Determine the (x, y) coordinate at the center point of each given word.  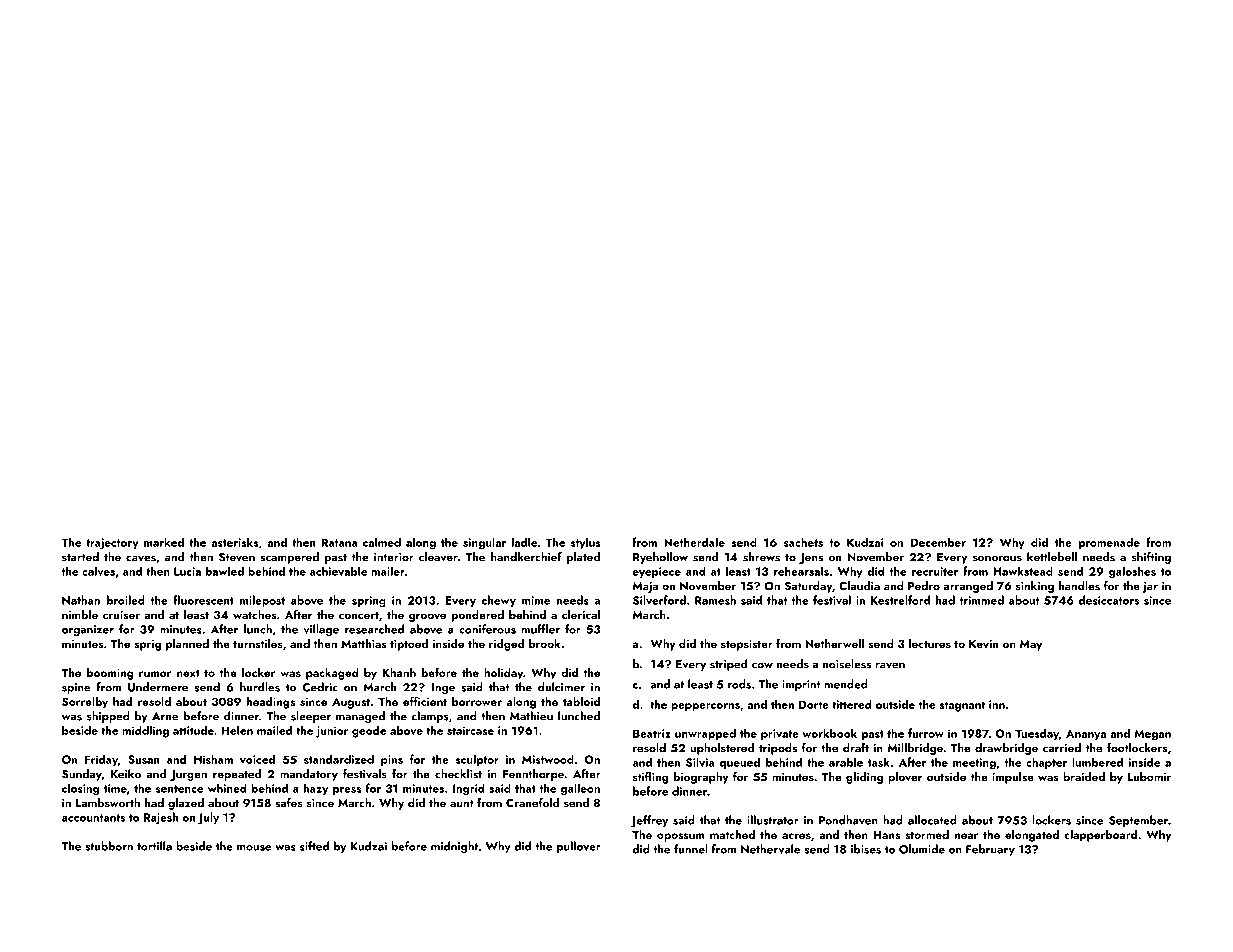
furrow (926, 733)
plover (905, 778)
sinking (1035, 587)
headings (270, 703)
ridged (506, 645)
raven (890, 666)
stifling (650, 778)
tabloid (581, 701)
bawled (224, 571)
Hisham (213, 759)
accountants (93, 818)
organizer (88, 631)
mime (536, 600)
